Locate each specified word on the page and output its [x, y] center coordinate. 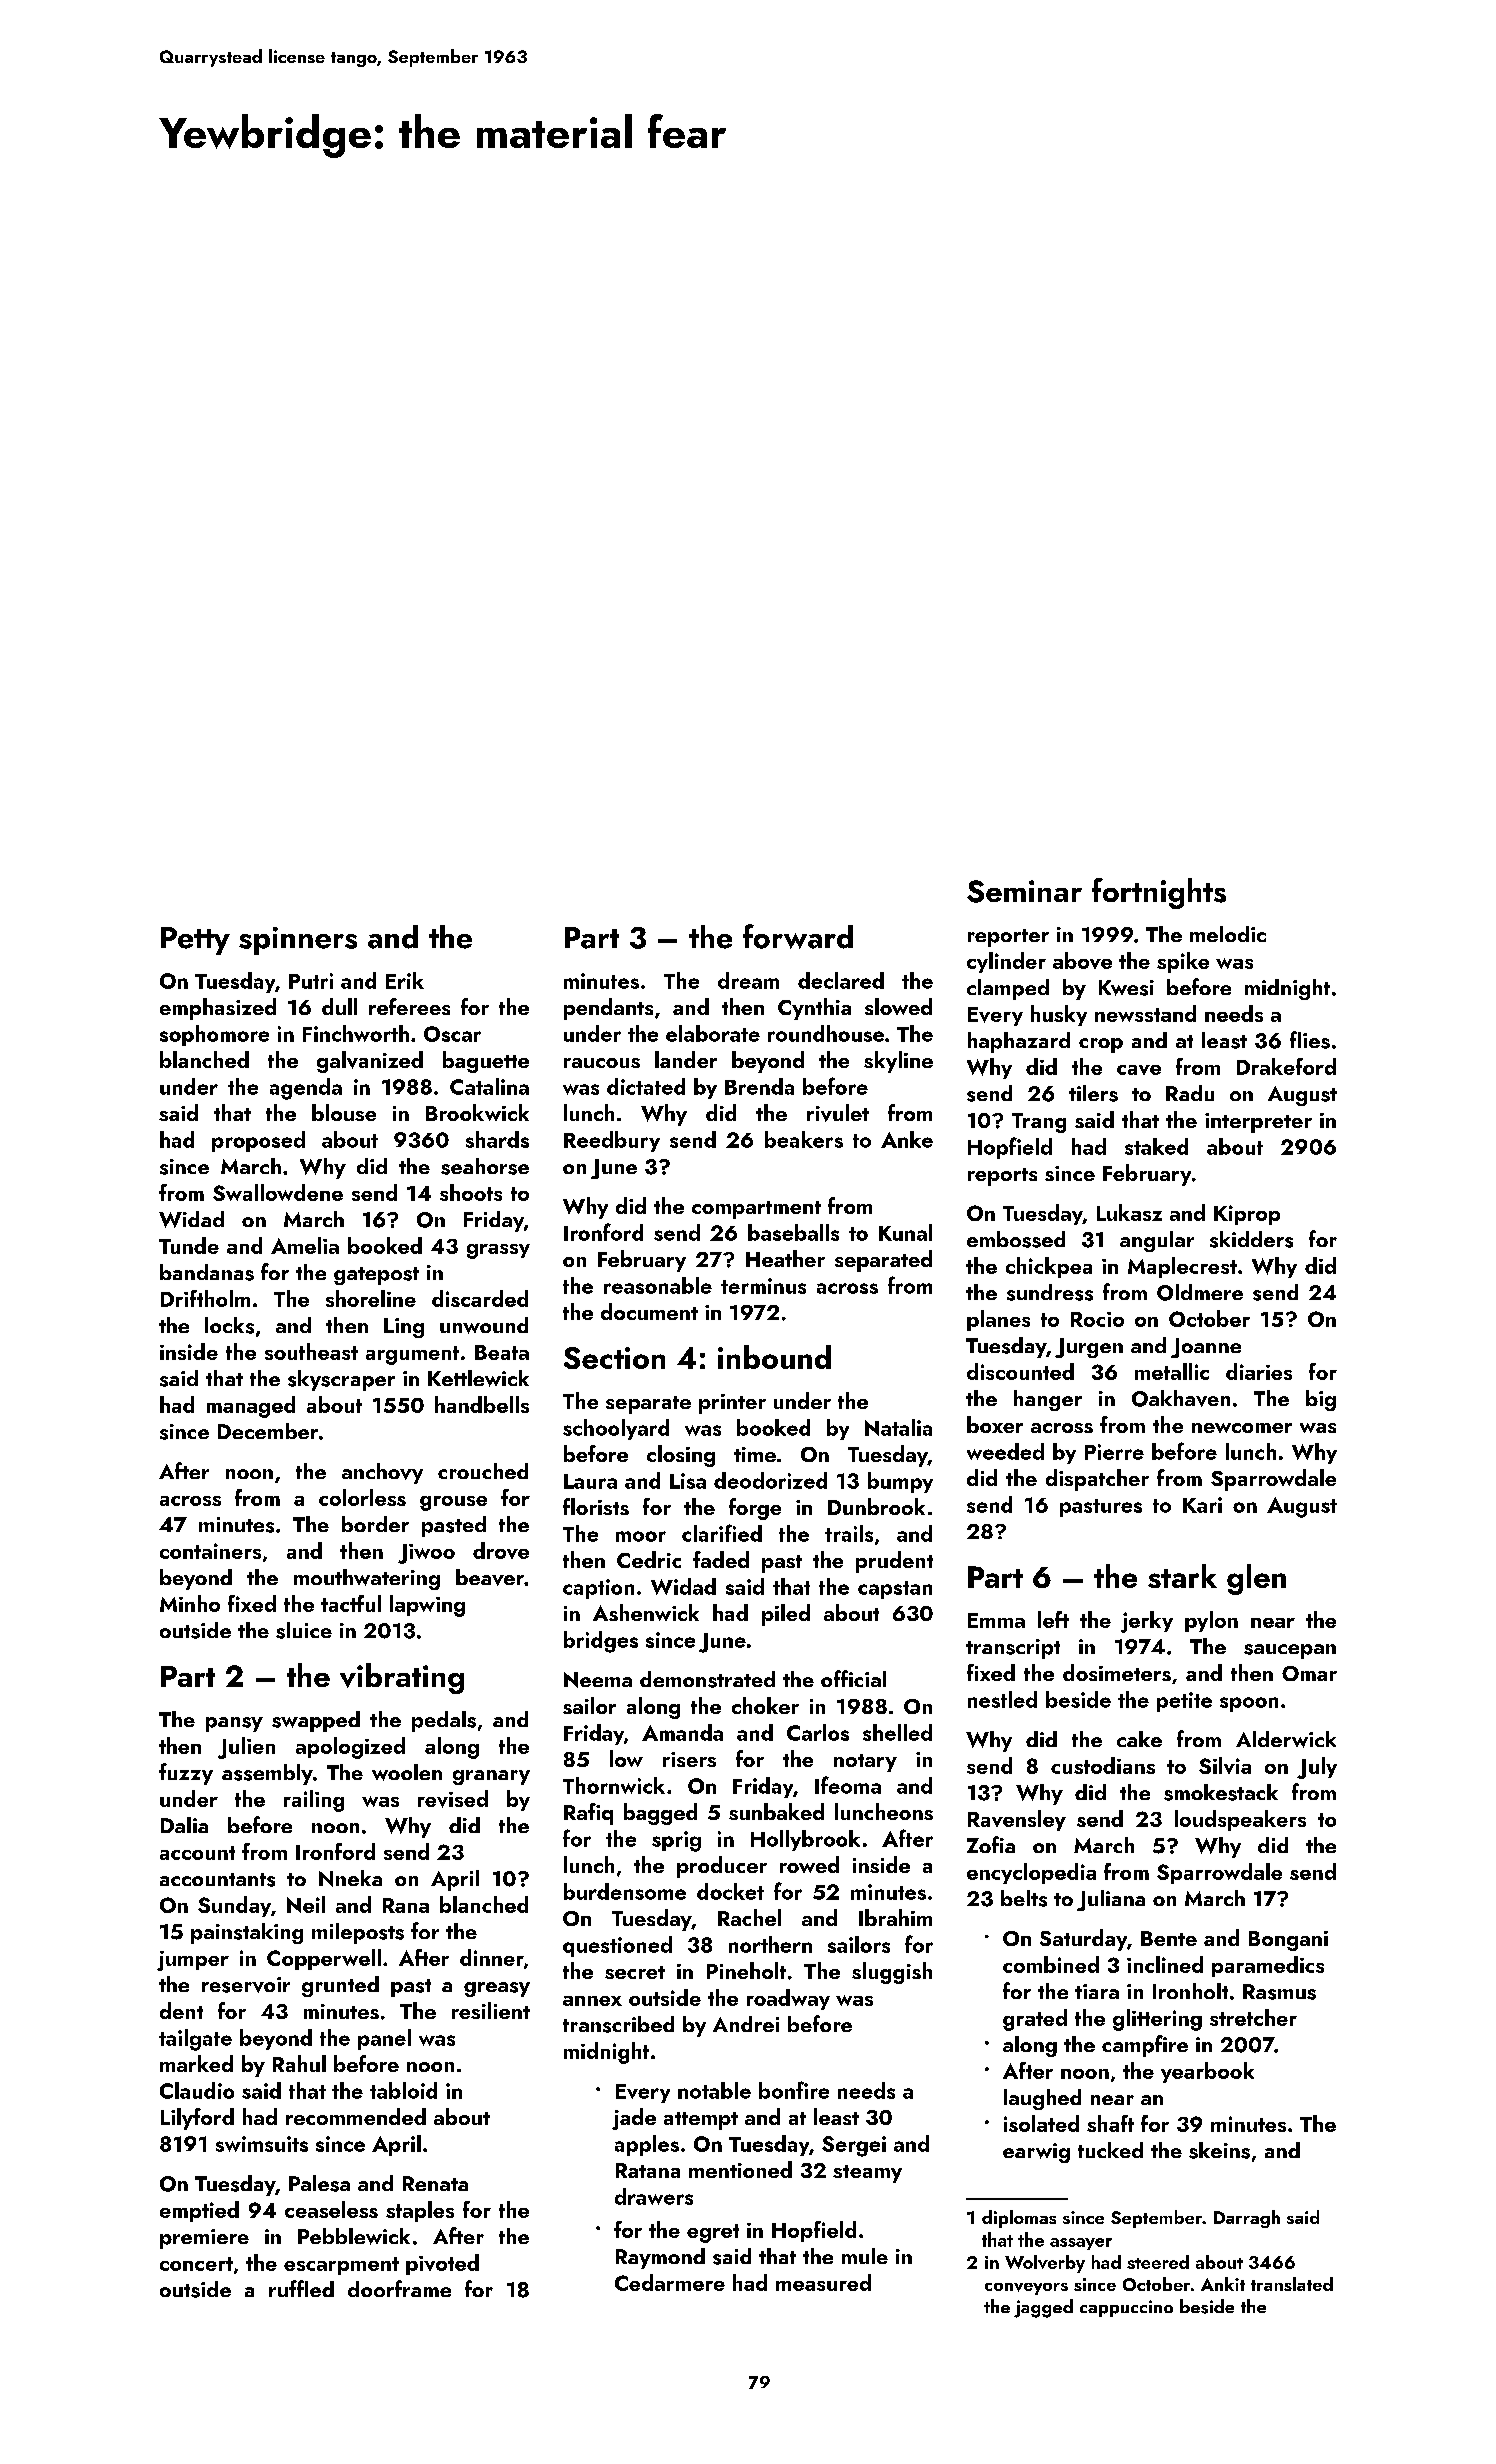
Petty [195, 941]
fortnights [1159, 893]
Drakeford [1286, 1066]
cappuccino [1126, 2308]
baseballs [793, 1232]
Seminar [1024, 891]
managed [251, 1407]
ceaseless [331, 2209]
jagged [1043, 2308]
